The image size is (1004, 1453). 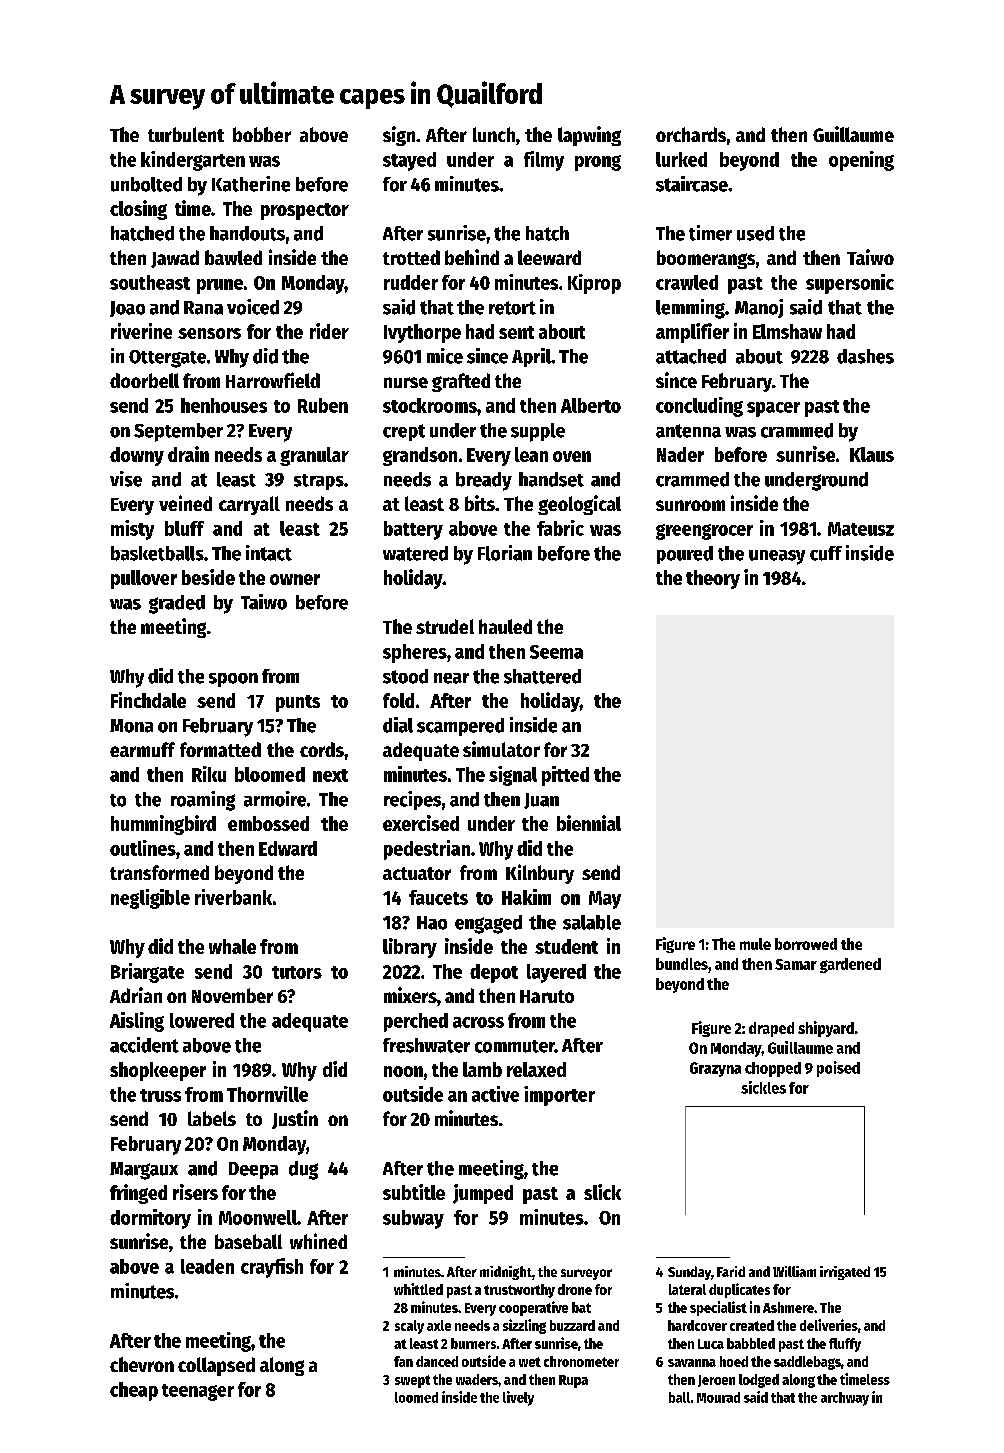 I want to click on negligible, so click(x=150, y=899).
